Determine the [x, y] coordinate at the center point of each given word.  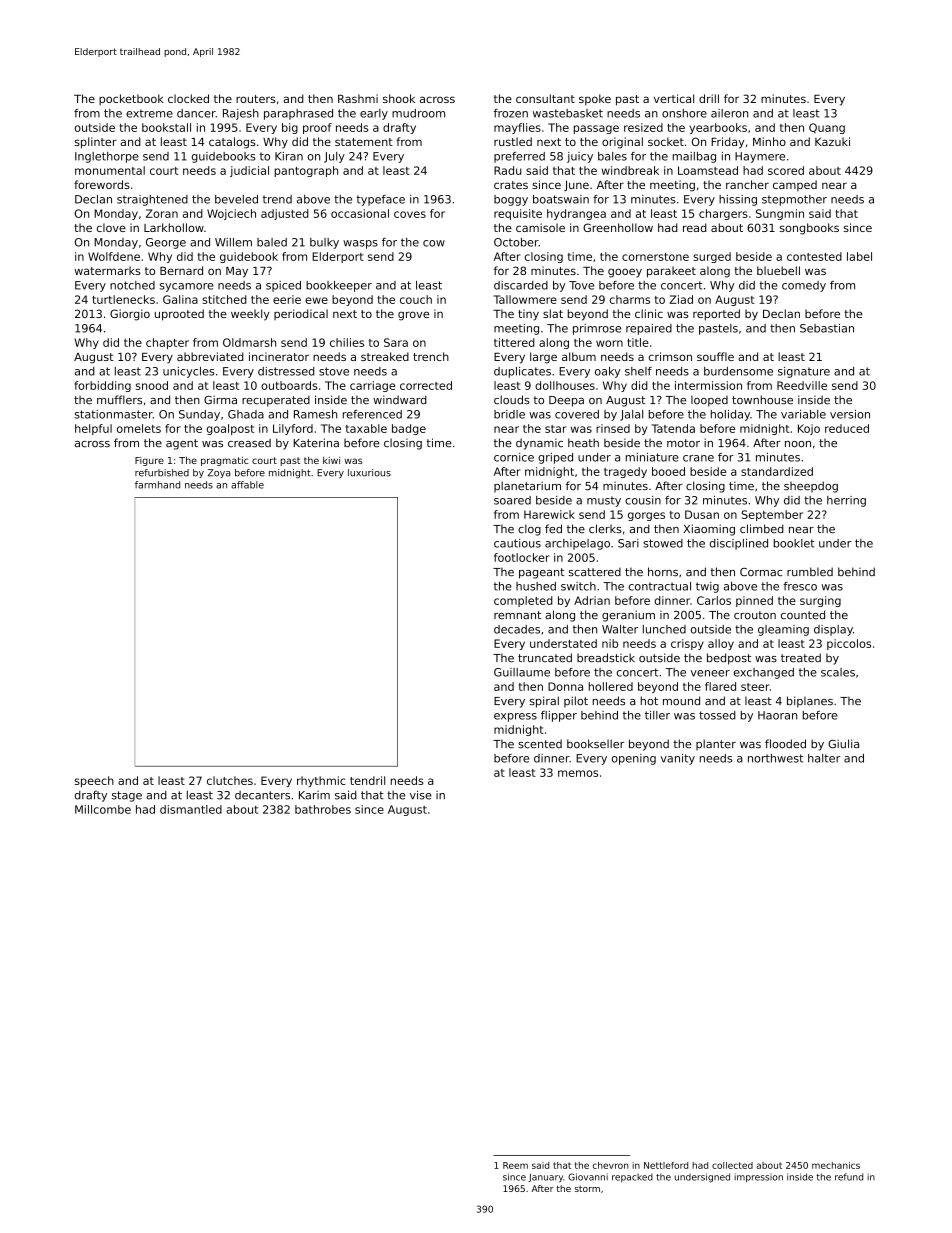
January [545, 1178]
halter [824, 758]
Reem [515, 1165]
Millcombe [103, 809]
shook [399, 98]
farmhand [157, 485]
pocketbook [131, 99]
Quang [827, 128]
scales [838, 672]
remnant [517, 615]
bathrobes [323, 809]
